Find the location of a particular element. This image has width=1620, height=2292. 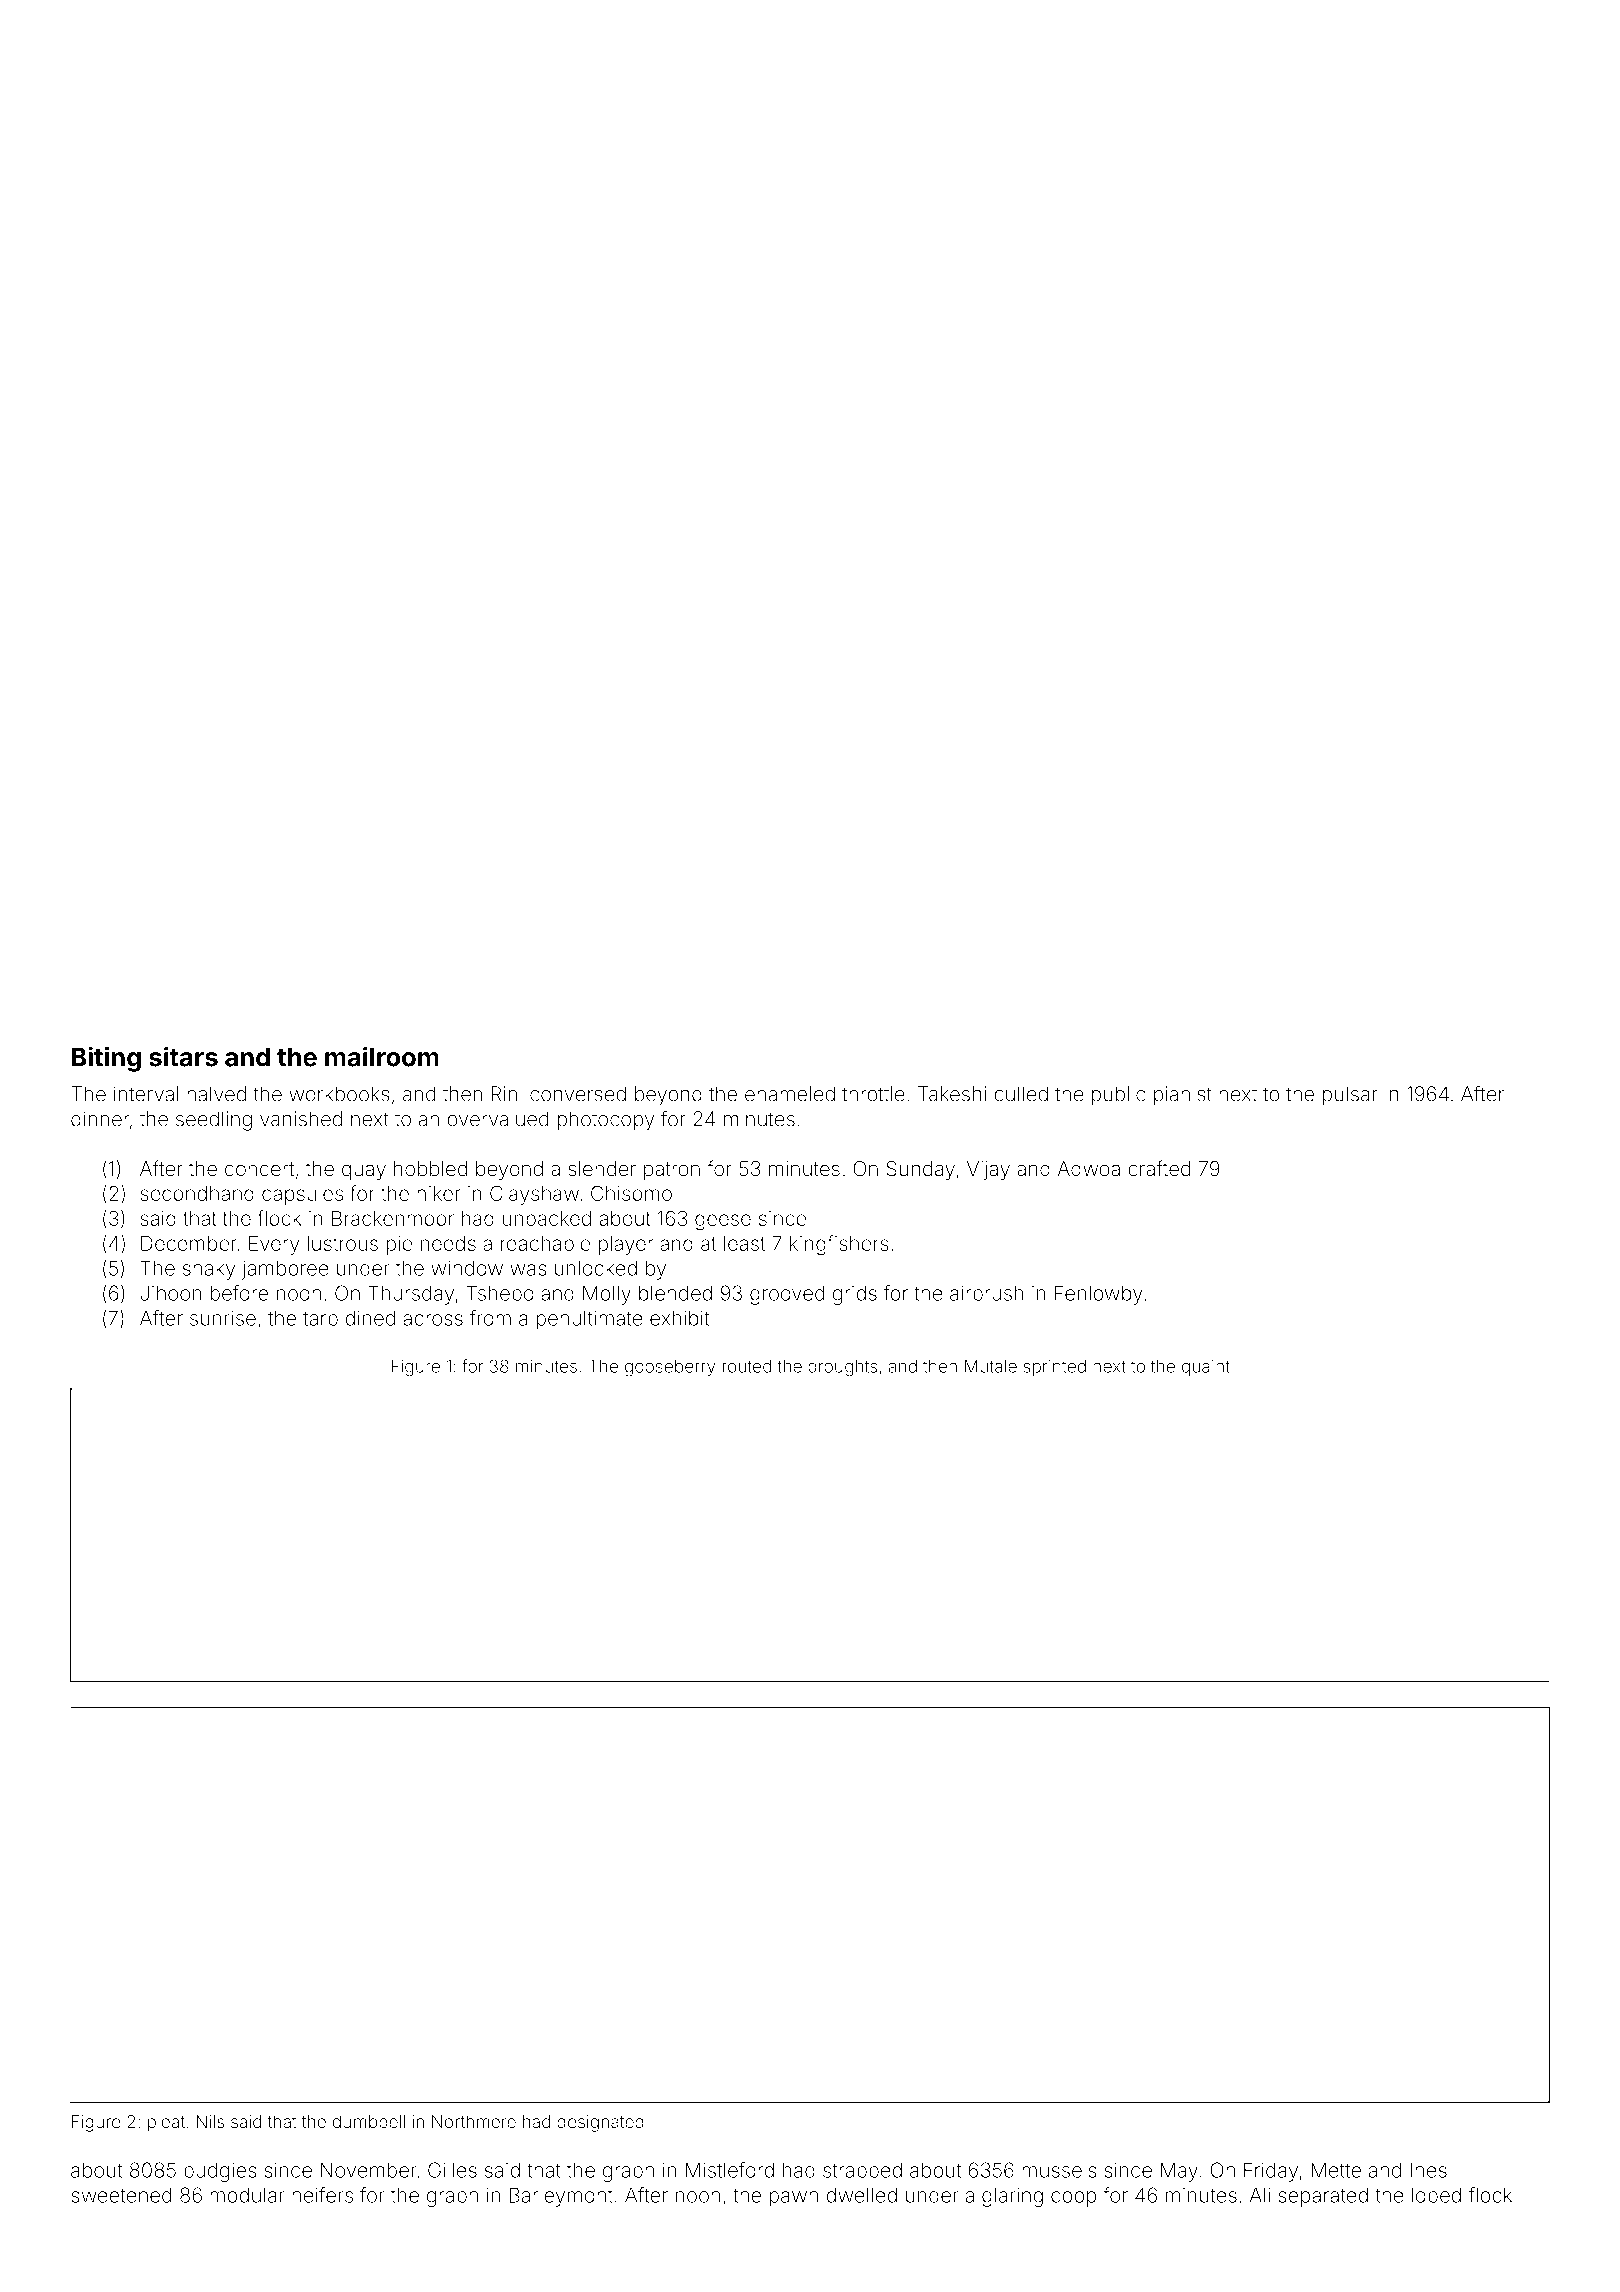

droughts is located at coordinates (842, 1368).
